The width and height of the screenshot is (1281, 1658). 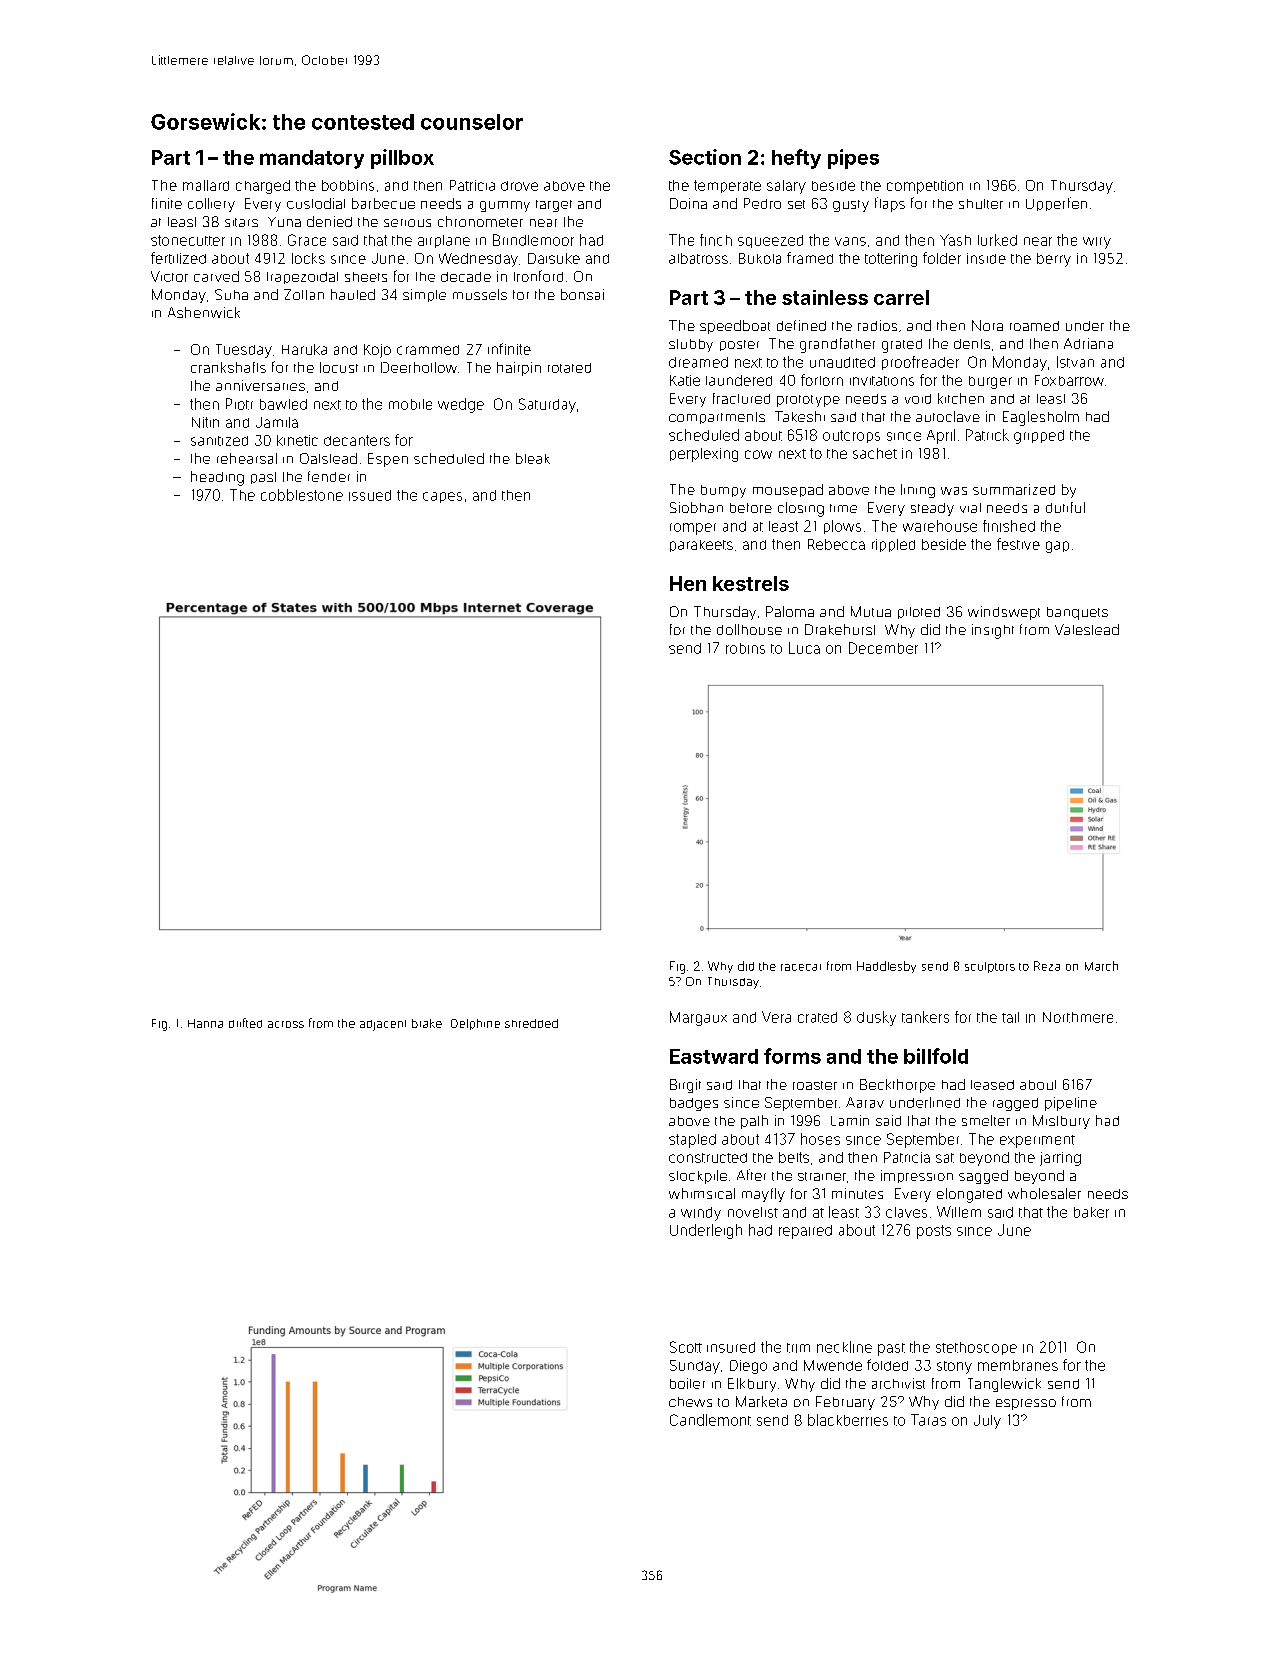 What do you see at coordinates (302, 495) in the screenshot?
I see `cobblestone` at bounding box center [302, 495].
